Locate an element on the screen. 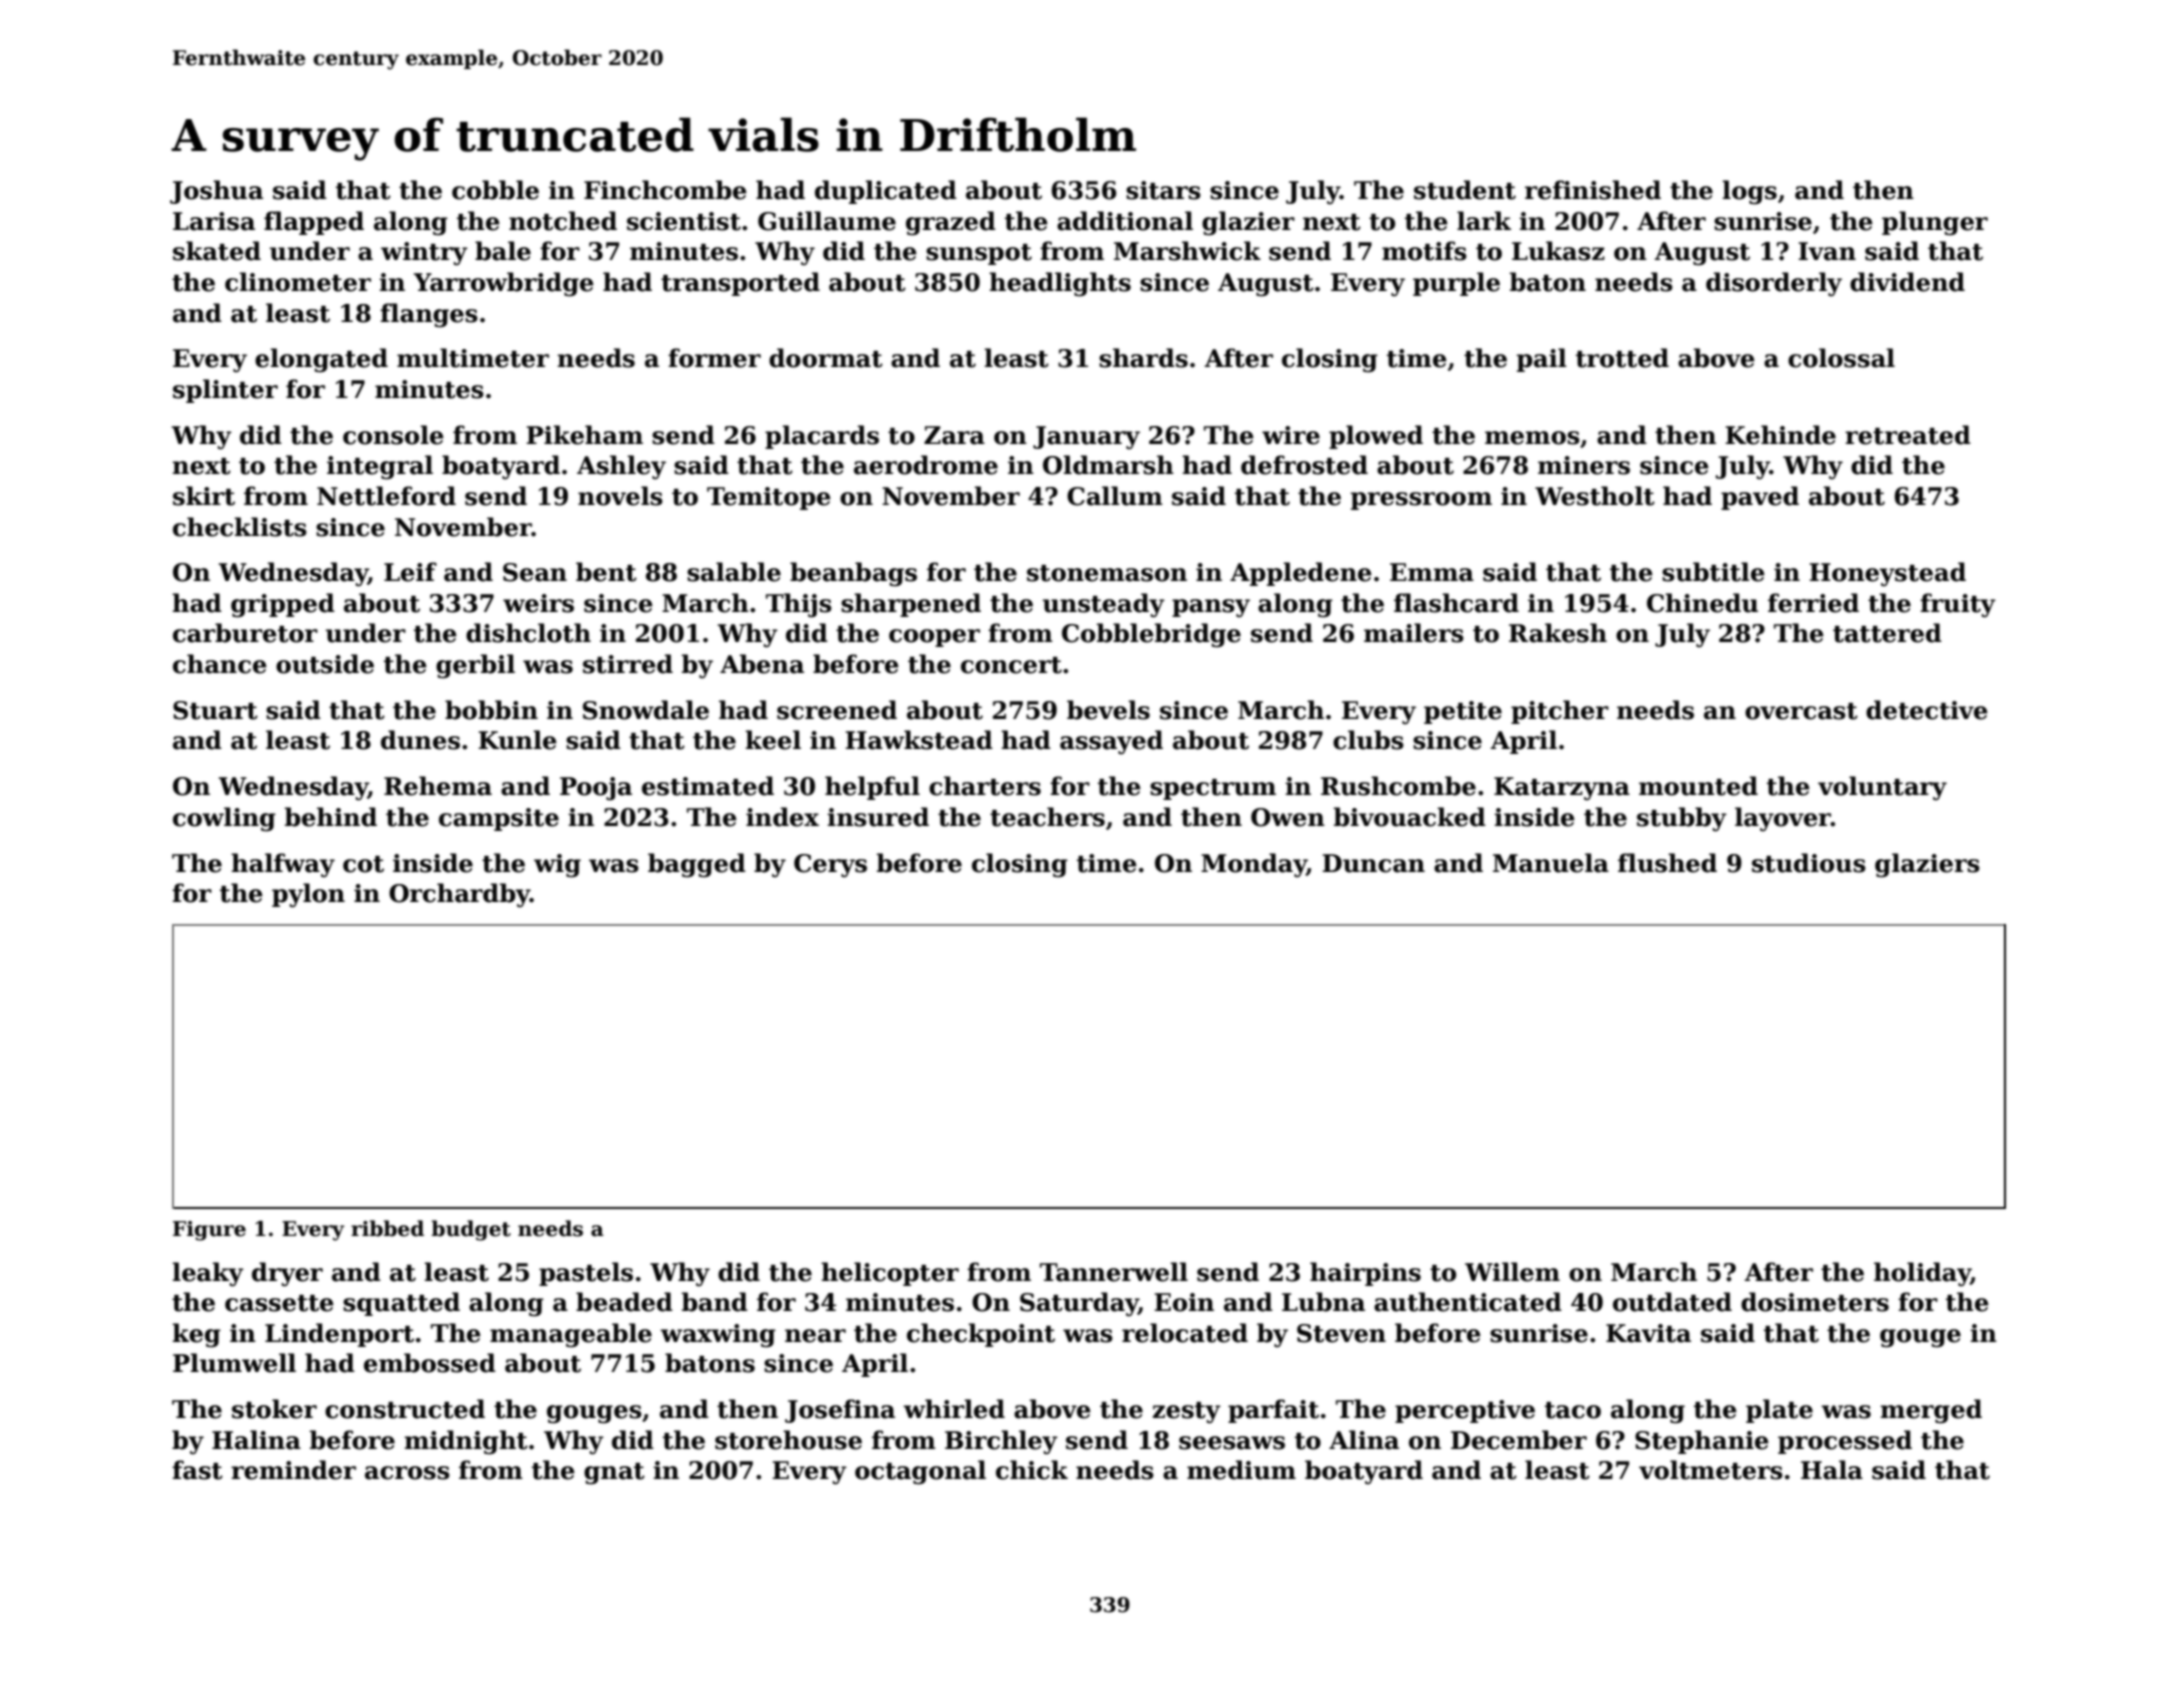  studious is located at coordinates (1809, 863).
